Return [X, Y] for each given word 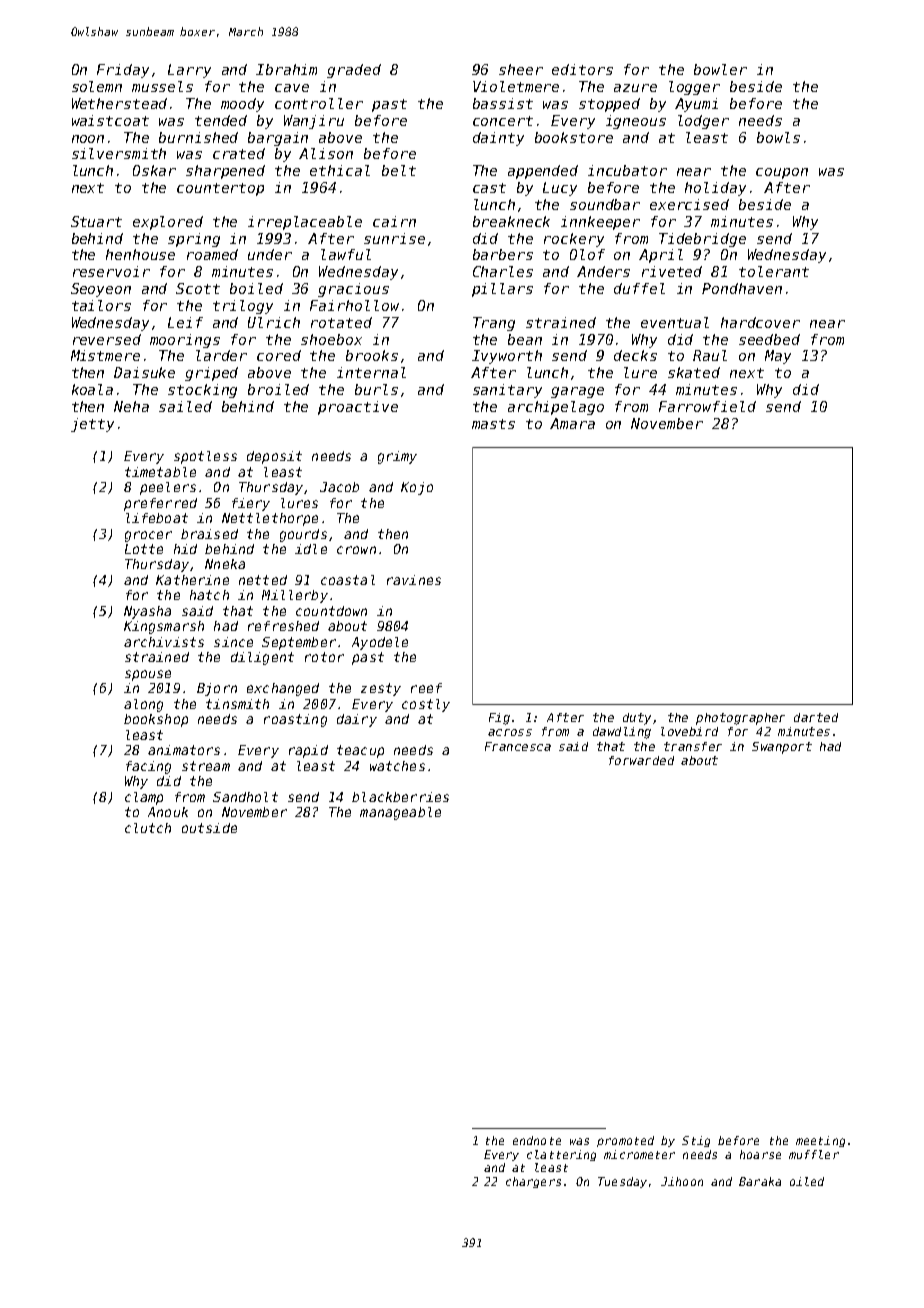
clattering [561, 1155]
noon [88, 139]
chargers [533, 1182]
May [778, 357]
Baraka [760, 1181]
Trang [494, 324]
